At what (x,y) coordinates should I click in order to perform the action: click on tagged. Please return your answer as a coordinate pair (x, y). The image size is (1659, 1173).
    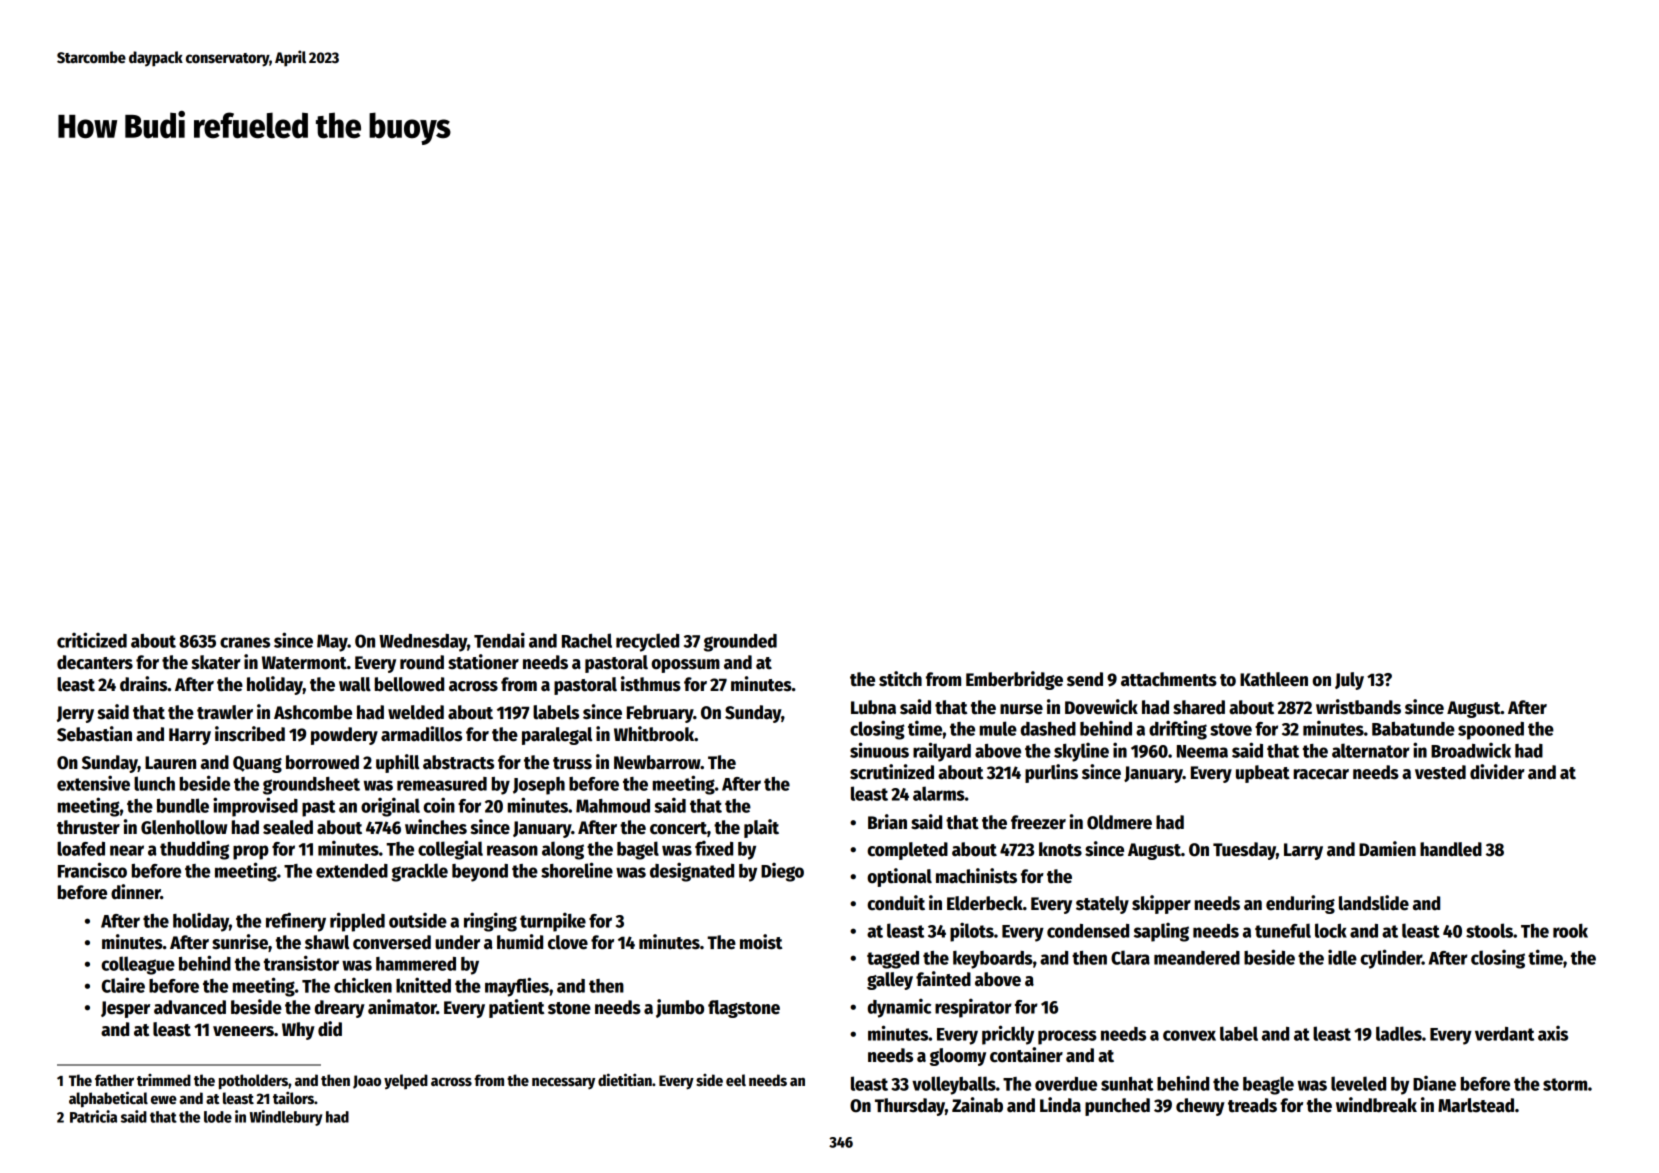
    Looking at the image, I should click on (893, 960).
